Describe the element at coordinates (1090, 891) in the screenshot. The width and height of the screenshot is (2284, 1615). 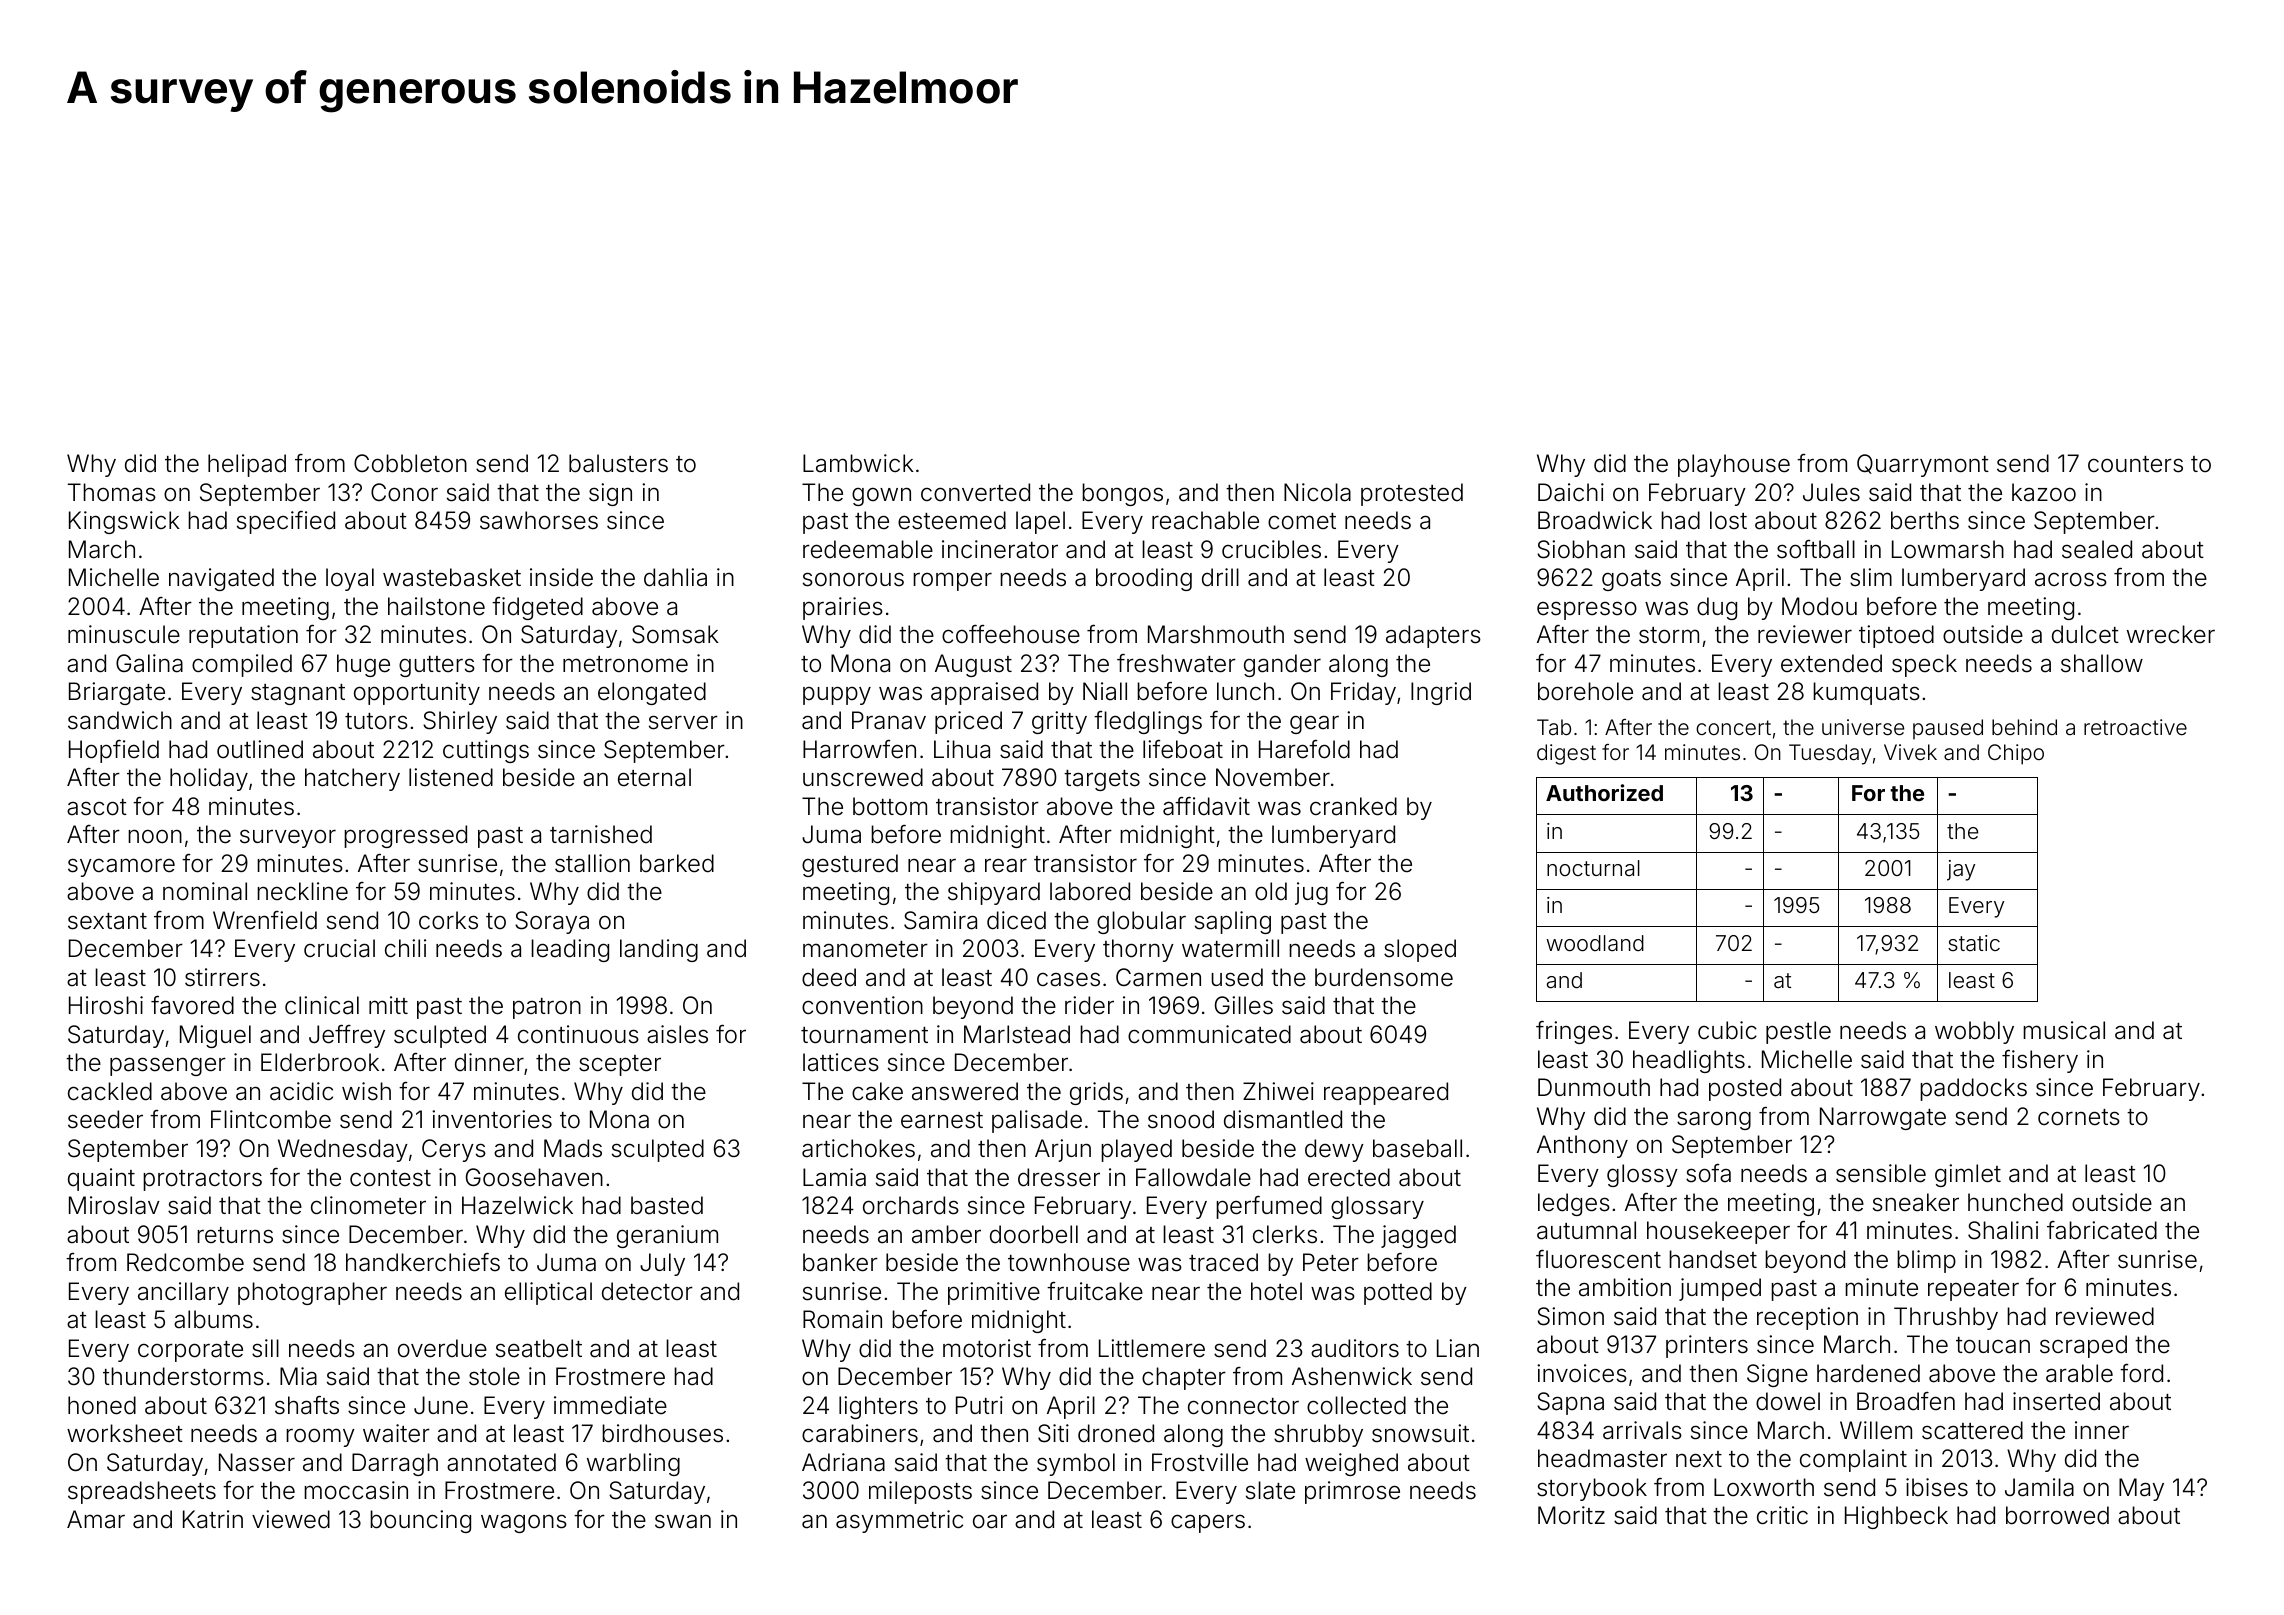
I see `labored` at that location.
